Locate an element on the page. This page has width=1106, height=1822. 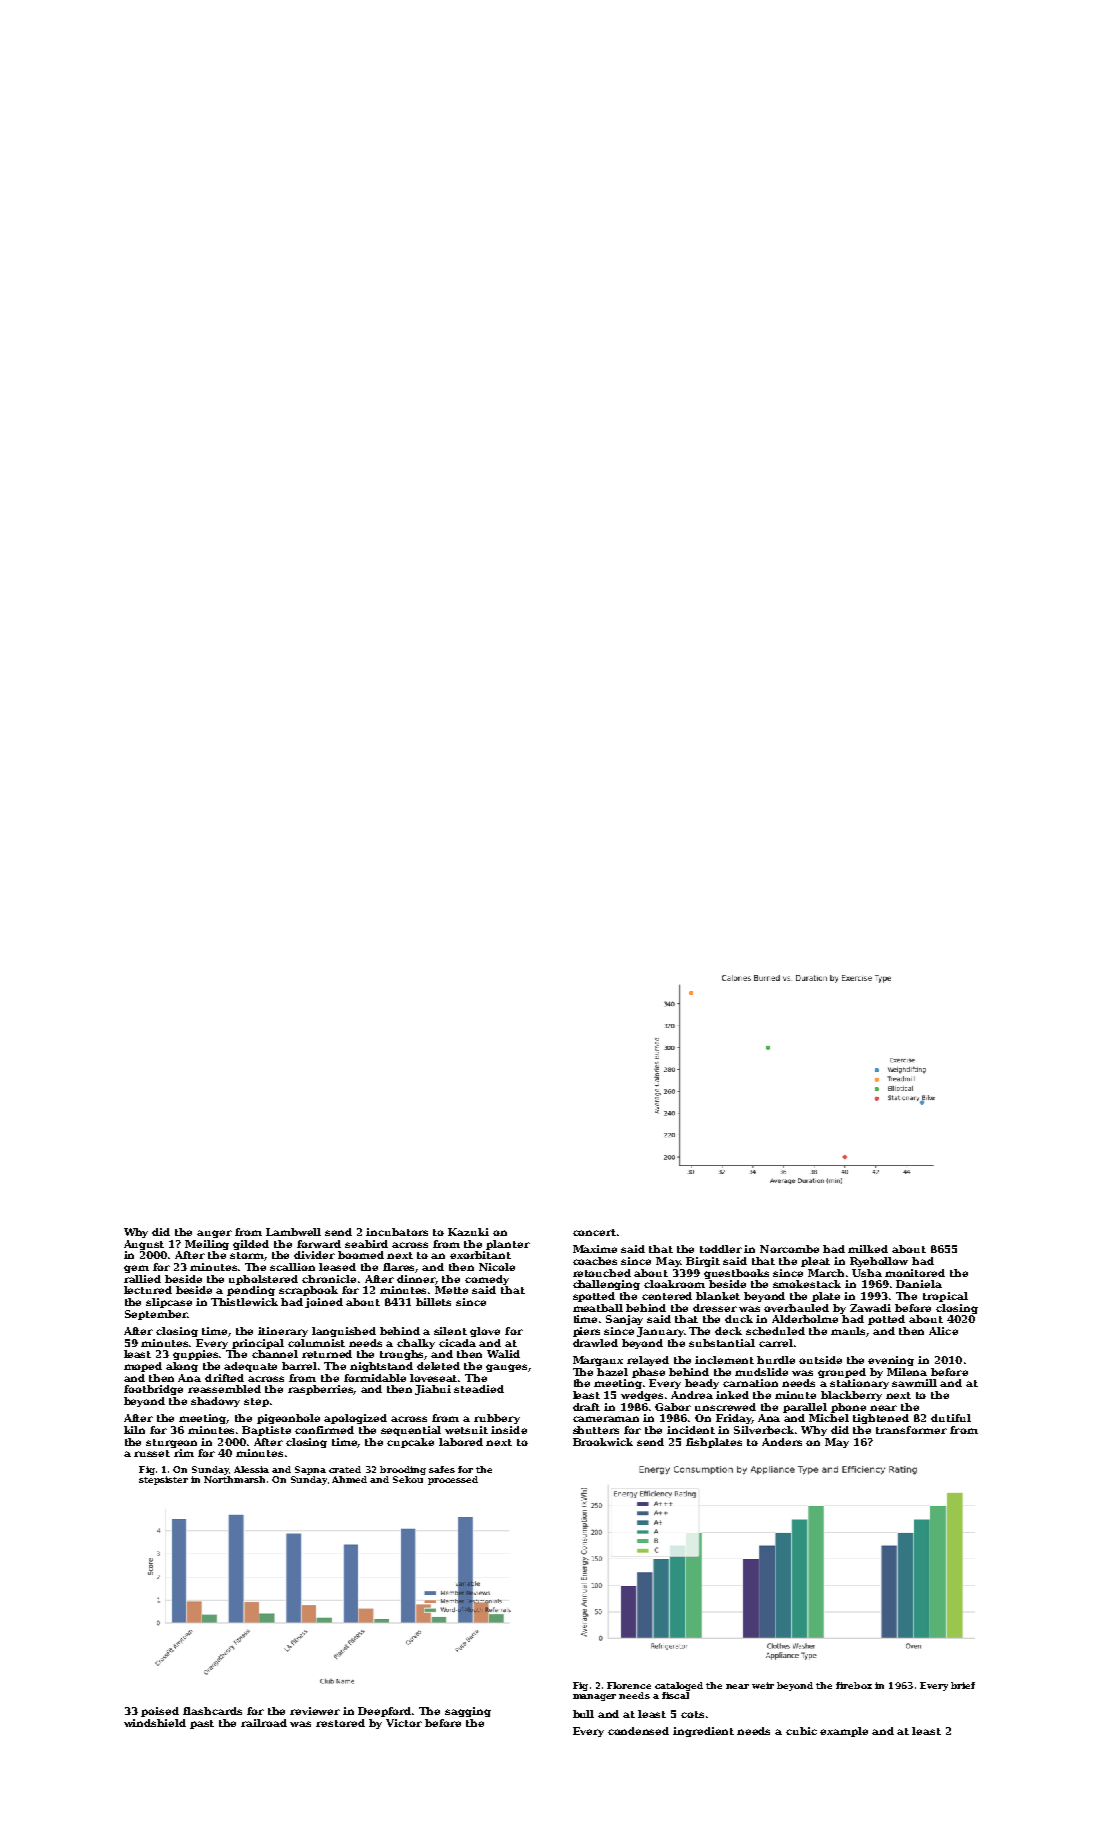
transformer is located at coordinates (911, 1430).
